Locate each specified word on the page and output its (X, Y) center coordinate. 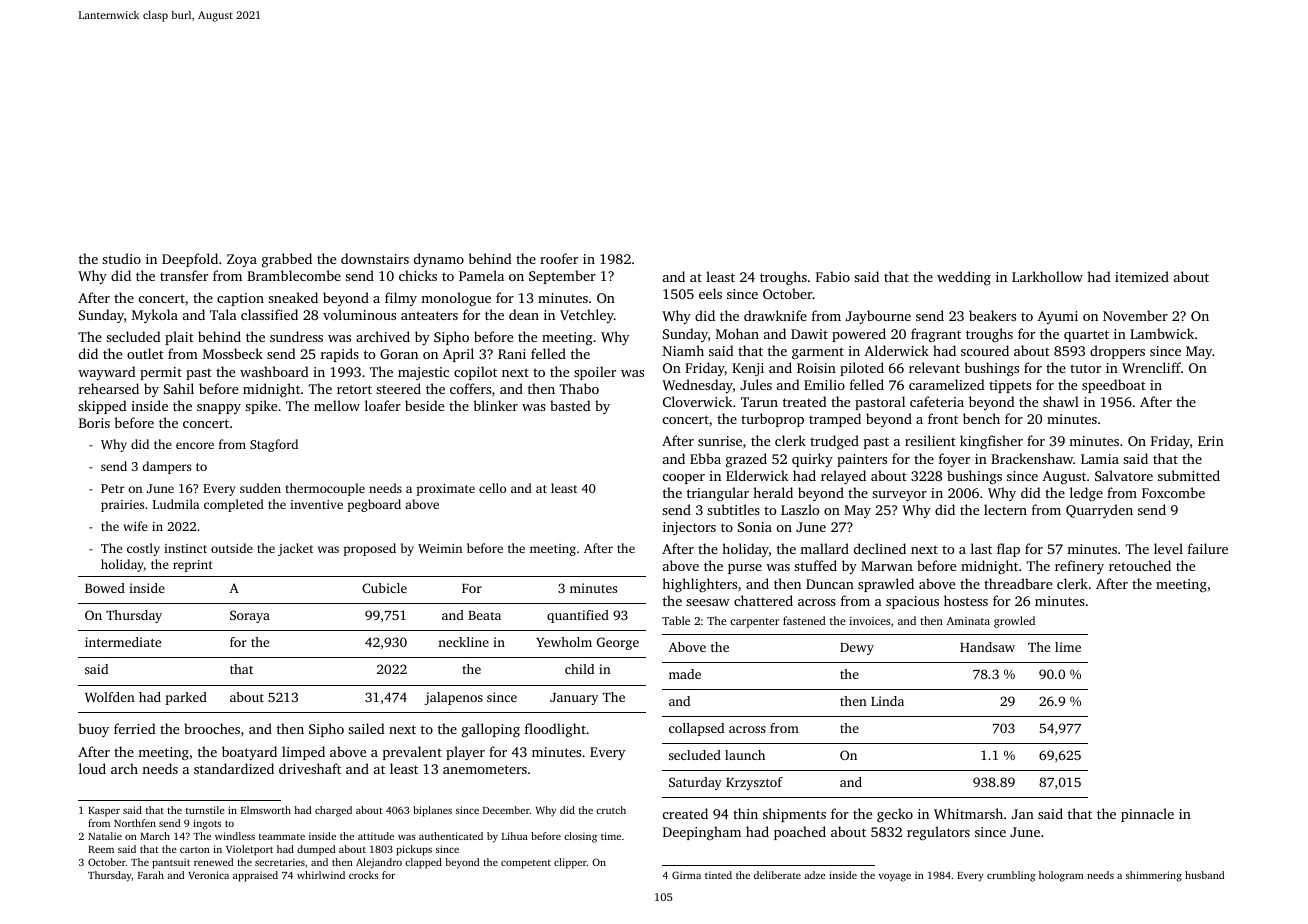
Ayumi (1057, 317)
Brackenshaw (1032, 458)
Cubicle (384, 588)
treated (805, 401)
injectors (689, 528)
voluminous (359, 314)
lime (1068, 647)
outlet (145, 353)
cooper (684, 479)
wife (135, 526)
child (579, 669)
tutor (1085, 368)
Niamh (683, 350)
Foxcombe (1173, 492)
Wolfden (110, 697)
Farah (151, 875)
